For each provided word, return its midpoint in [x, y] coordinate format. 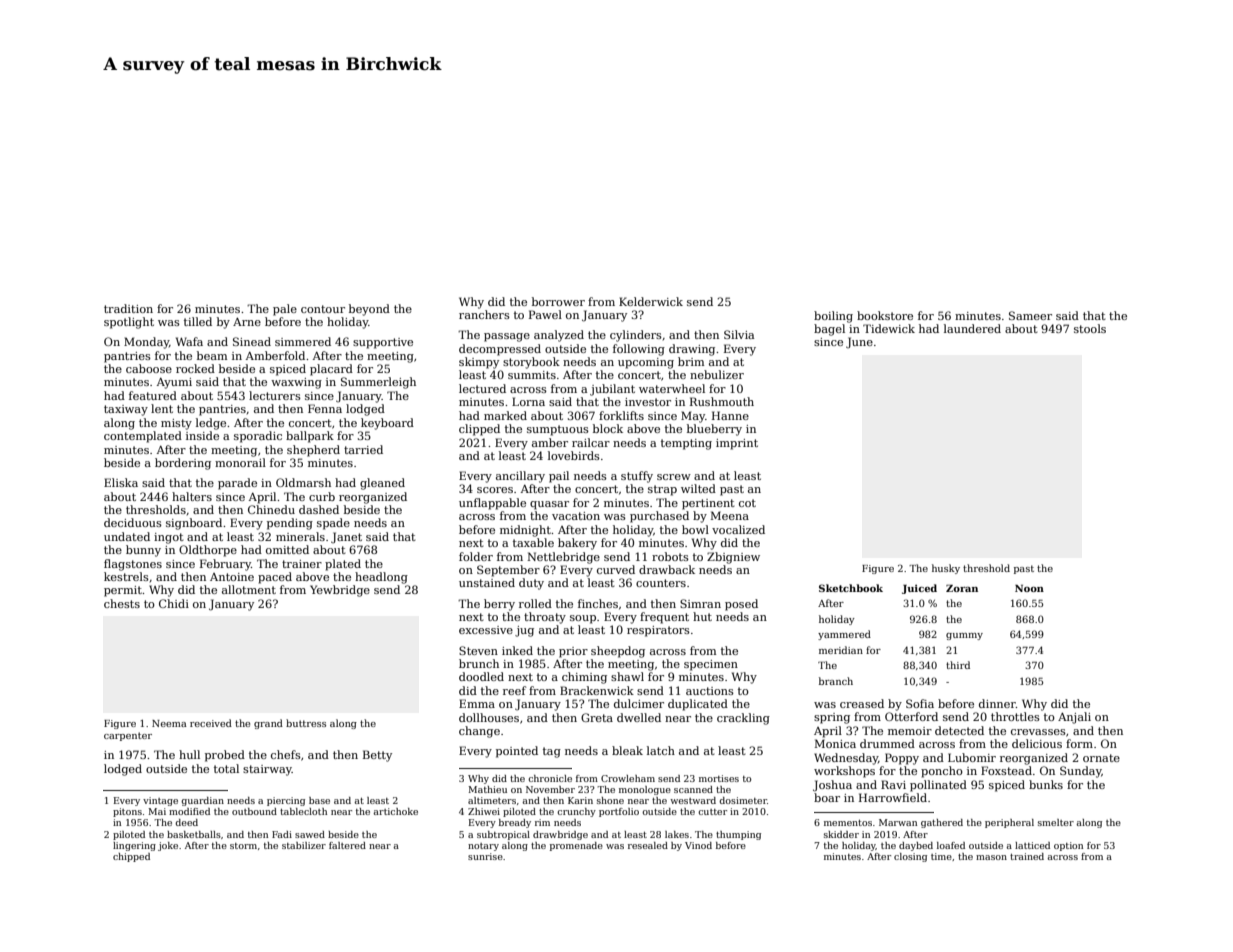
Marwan [898, 822]
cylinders [636, 336]
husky [946, 569]
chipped [131, 857]
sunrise [485, 856]
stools [1090, 328]
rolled [535, 603]
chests [122, 603]
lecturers [275, 395]
